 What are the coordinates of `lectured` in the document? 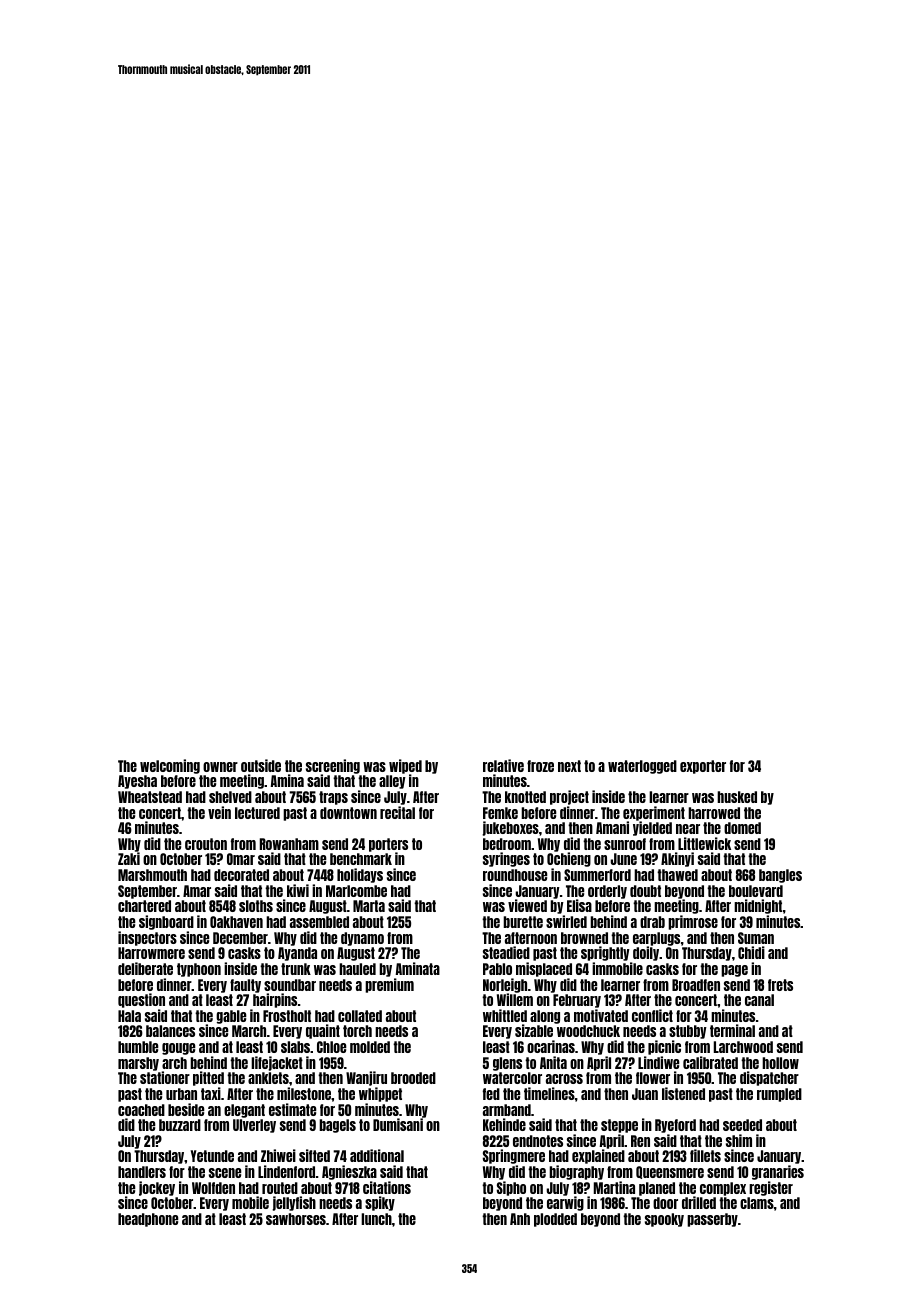 It's located at (257, 813).
